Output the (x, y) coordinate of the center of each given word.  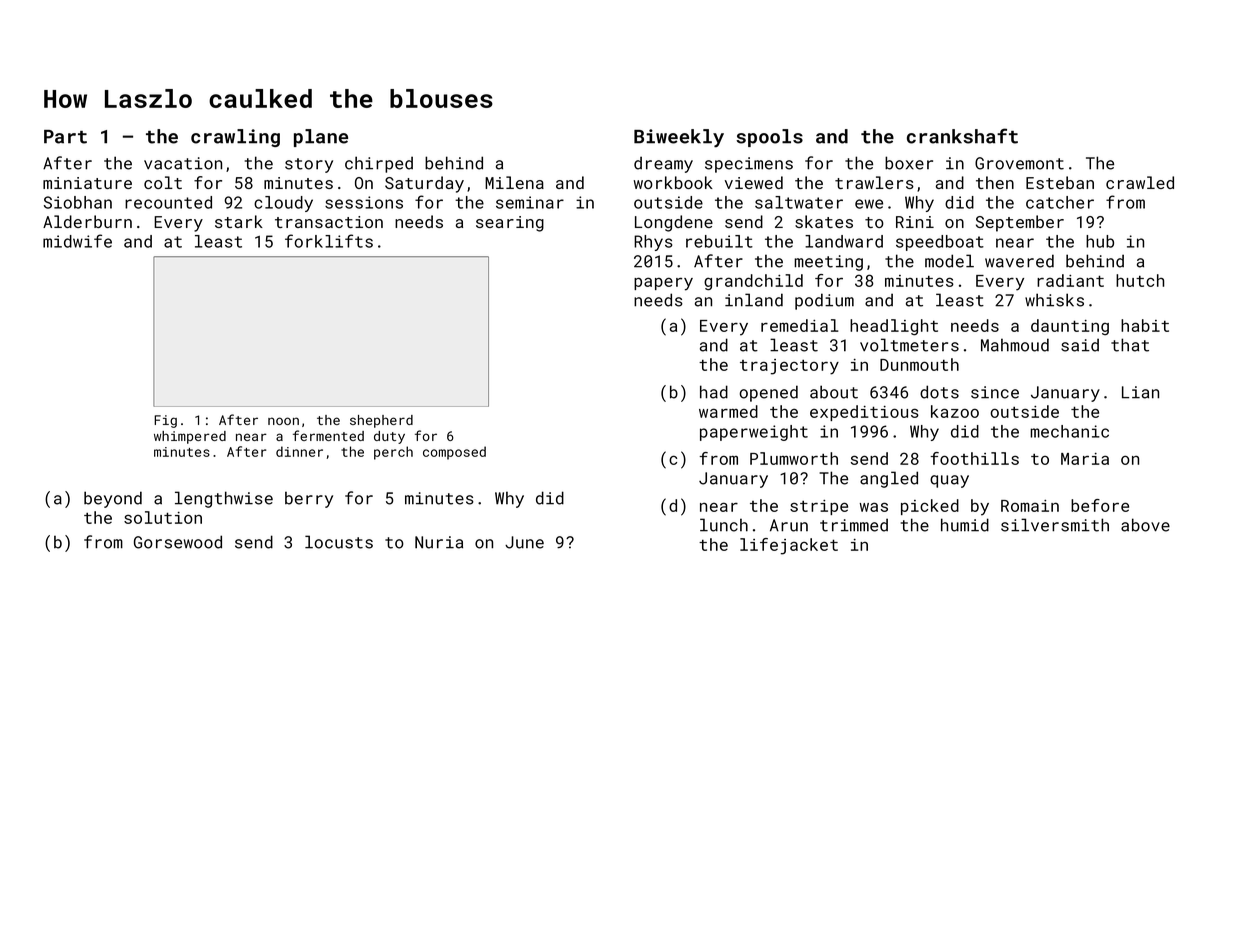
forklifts (329, 241)
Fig (165, 421)
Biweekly (679, 138)
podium (824, 301)
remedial (800, 325)
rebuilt (719, 241)
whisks (1054, 300)
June (524, 542)
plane (321, 138)
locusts (339, 542)
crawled (1140, 182)
